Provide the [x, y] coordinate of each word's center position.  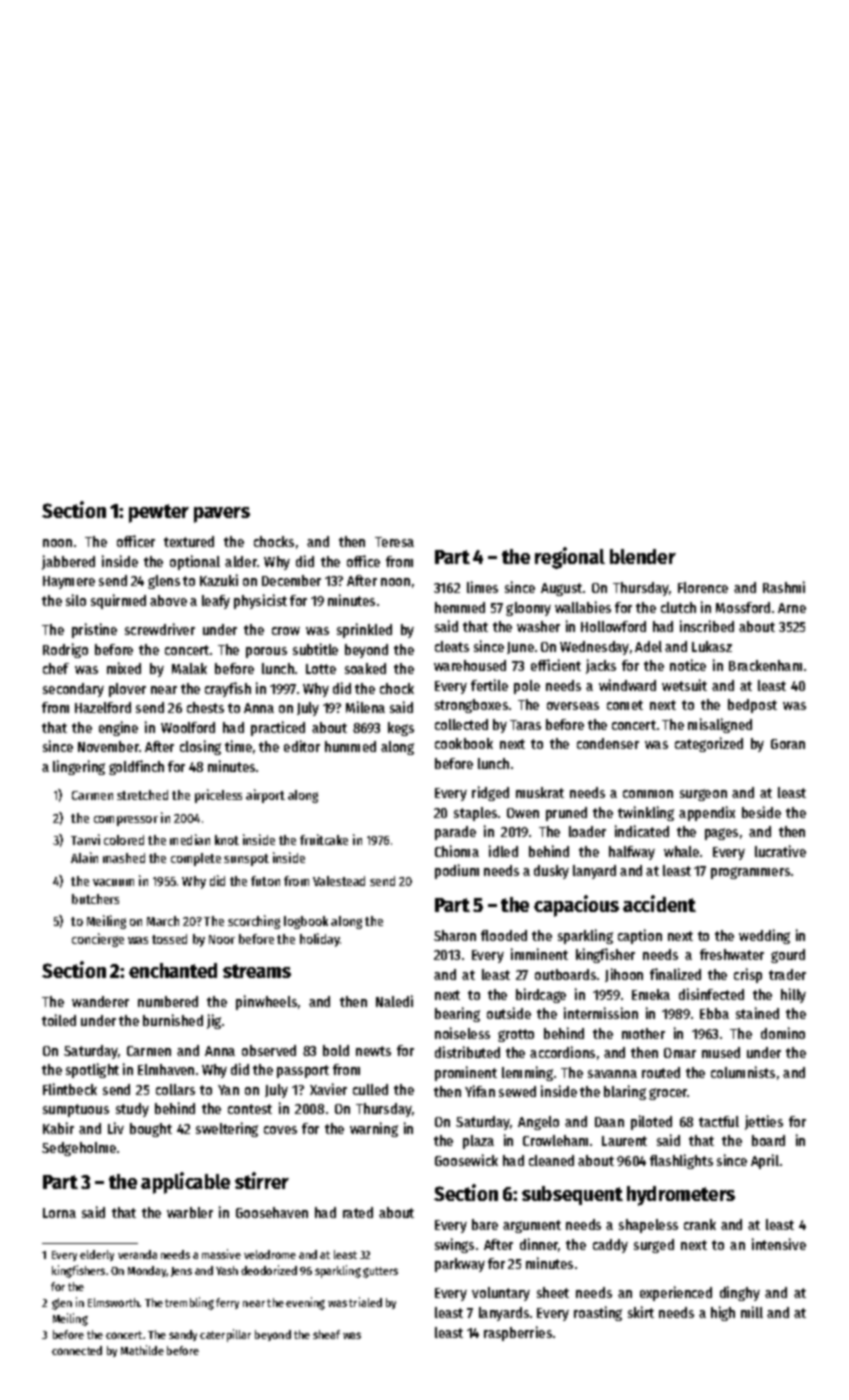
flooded [504, 935]
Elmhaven [166, 1069]
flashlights [681, 1161]
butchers [95, 899]
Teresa [394, 542]
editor [302, 746]
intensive [779, 1244]
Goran [788, 744]
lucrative [780, 851]
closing [200, 747]
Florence [703, 587]
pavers [222, 515]
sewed [517, 1091]
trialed [365, 1302]
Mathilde [142, 1350]
